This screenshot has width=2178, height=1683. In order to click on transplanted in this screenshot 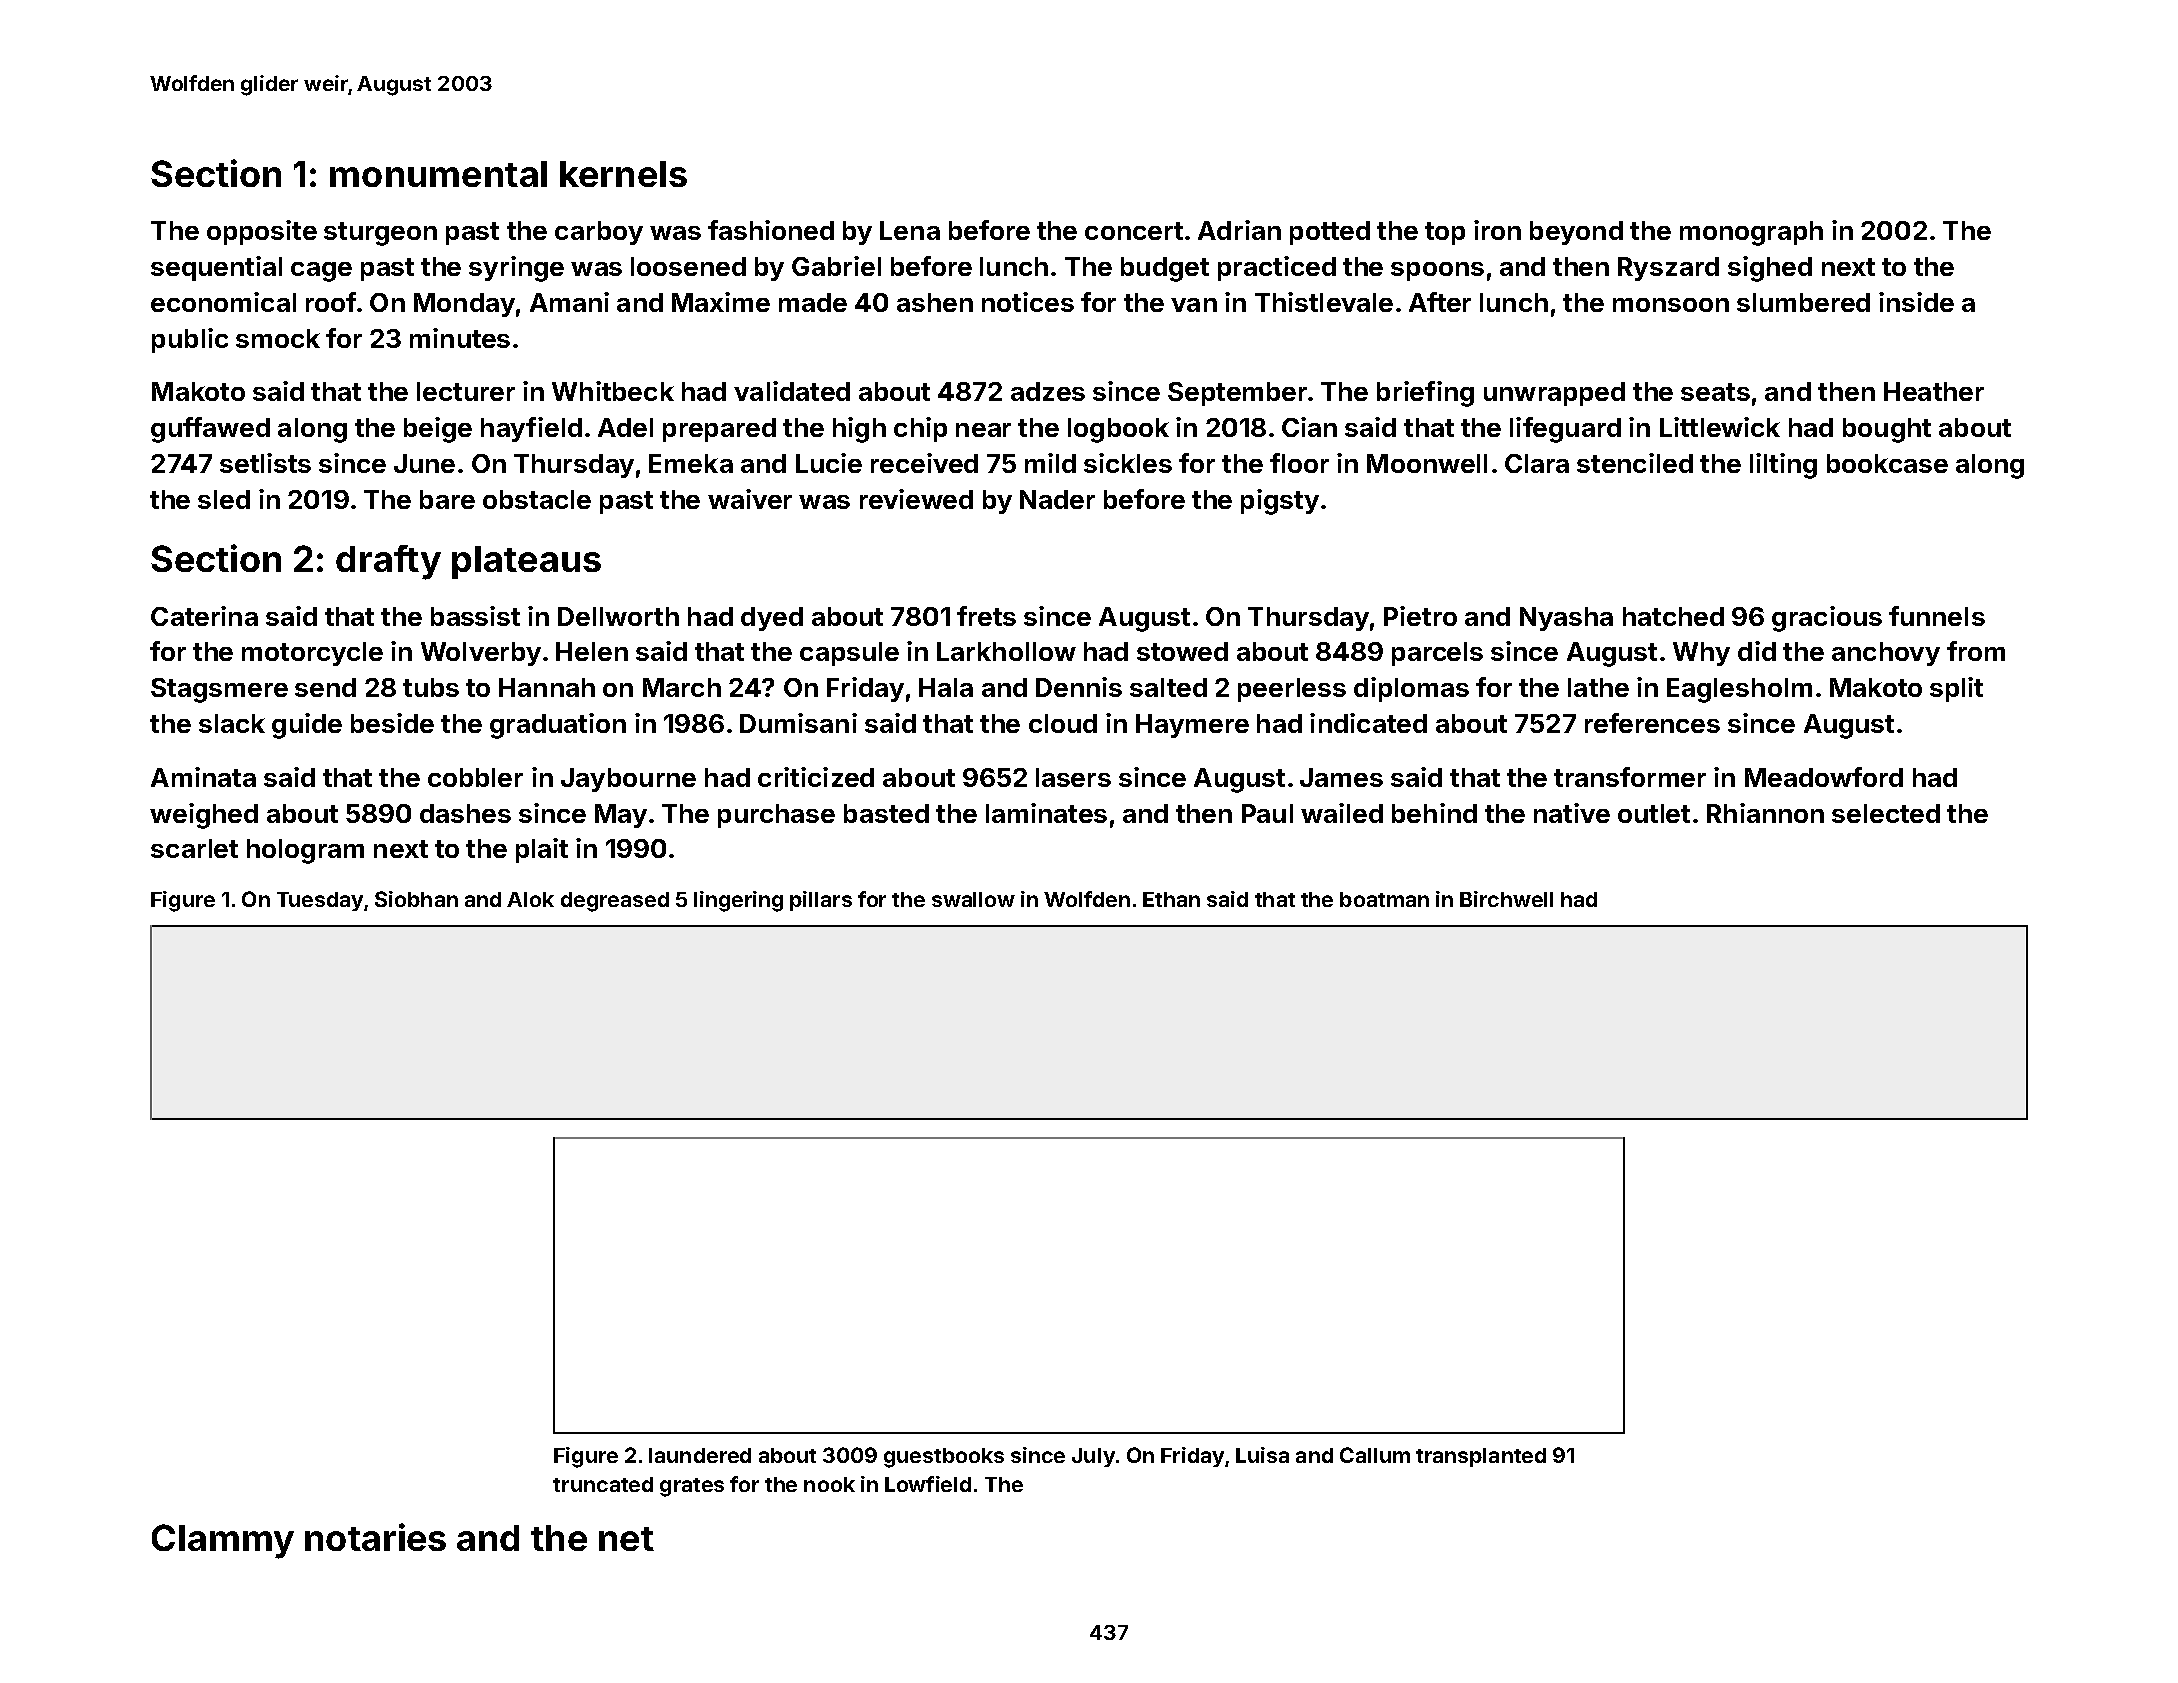, I will do `click(1481, 1457)`.
